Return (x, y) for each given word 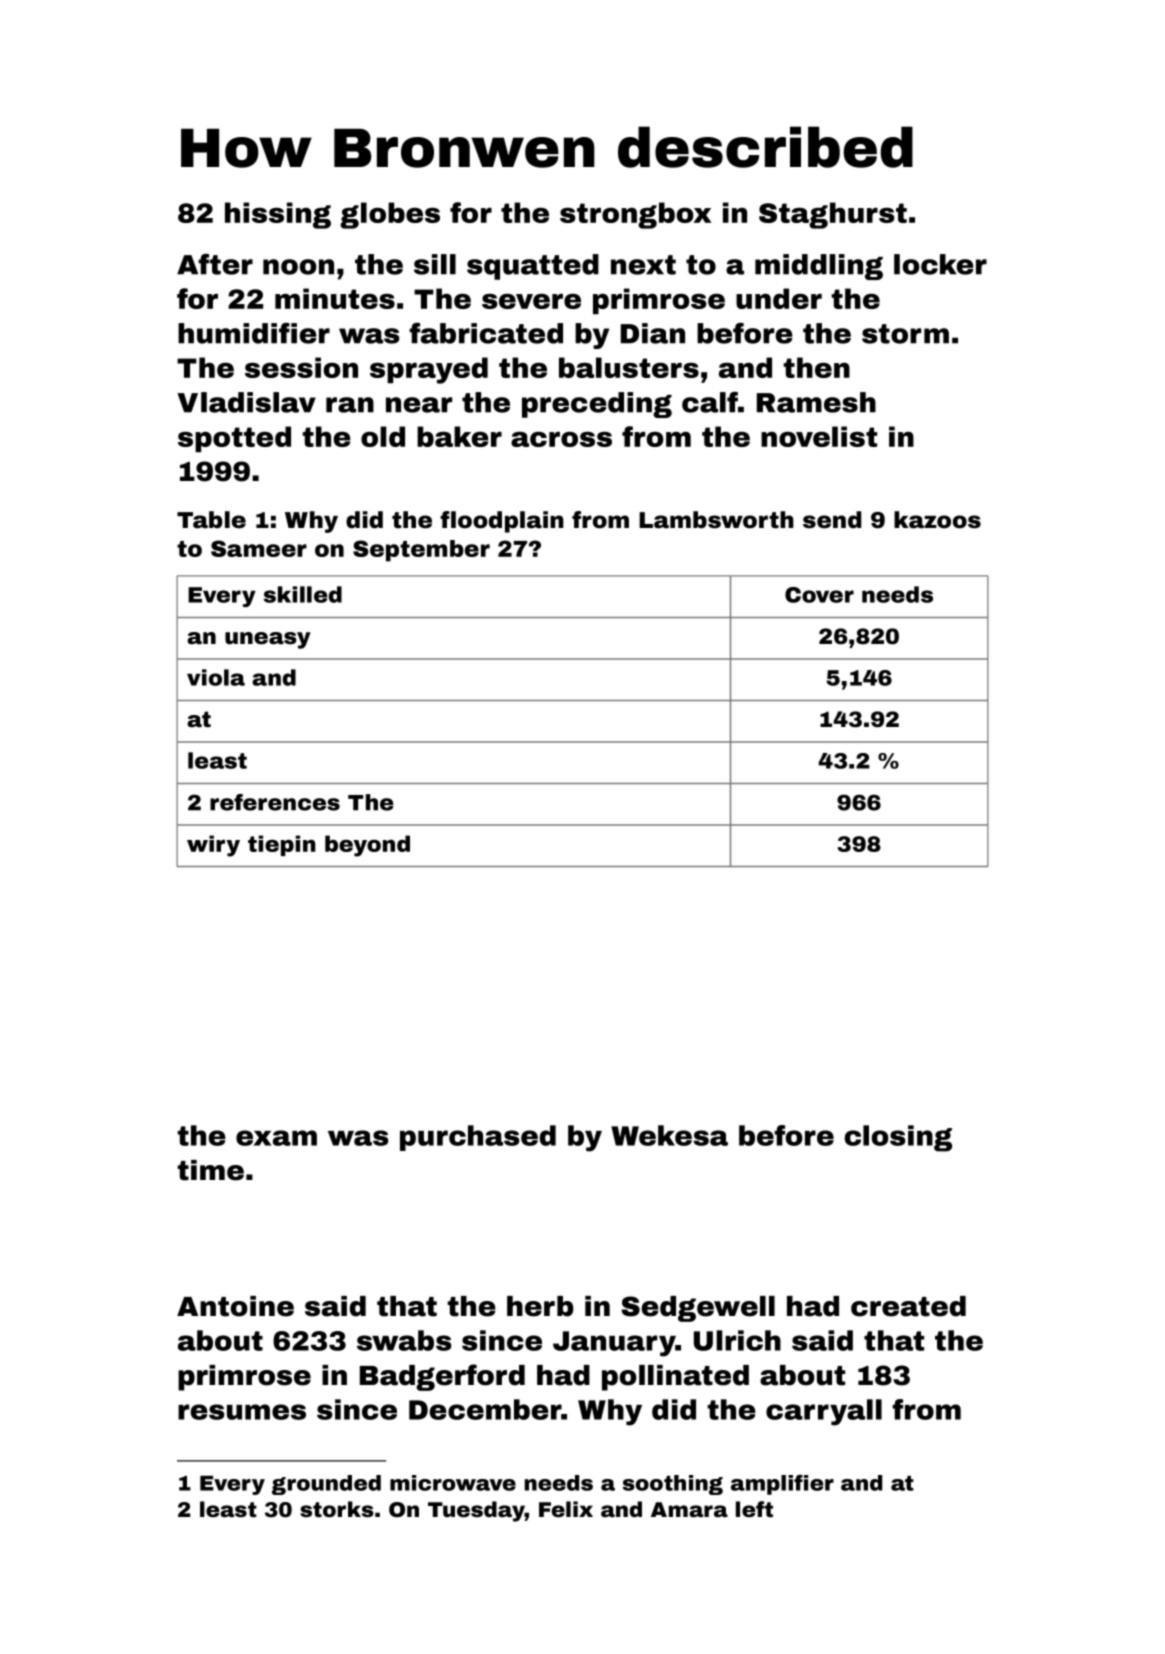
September (421, 551)
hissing (278, 215)
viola (216, 677)
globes (390, 215)
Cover (819, 595)
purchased (478, 1138)
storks (337, 1509)
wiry (213, 846)
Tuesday (476, 1511)
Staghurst (833, 215)
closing (898, 1138)
